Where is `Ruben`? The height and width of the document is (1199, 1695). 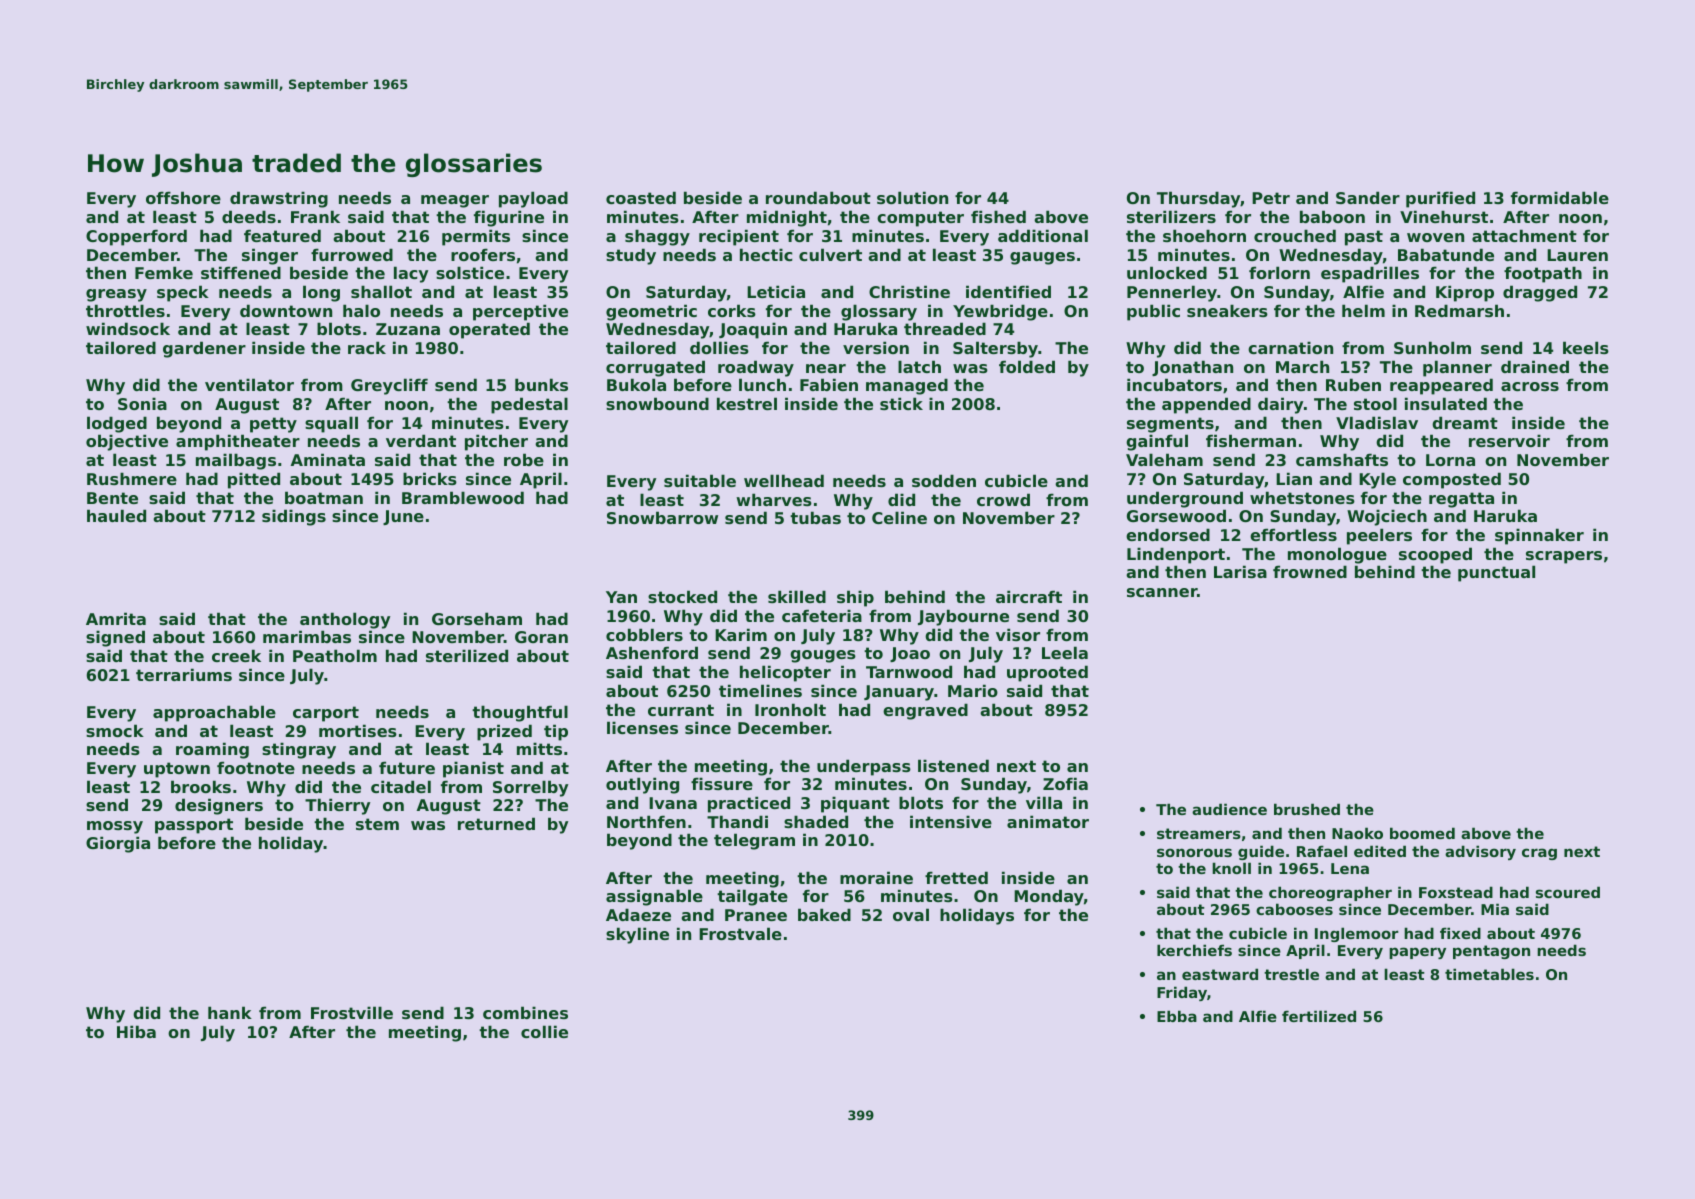
Ruben is located at coordinates (1353, 384).
